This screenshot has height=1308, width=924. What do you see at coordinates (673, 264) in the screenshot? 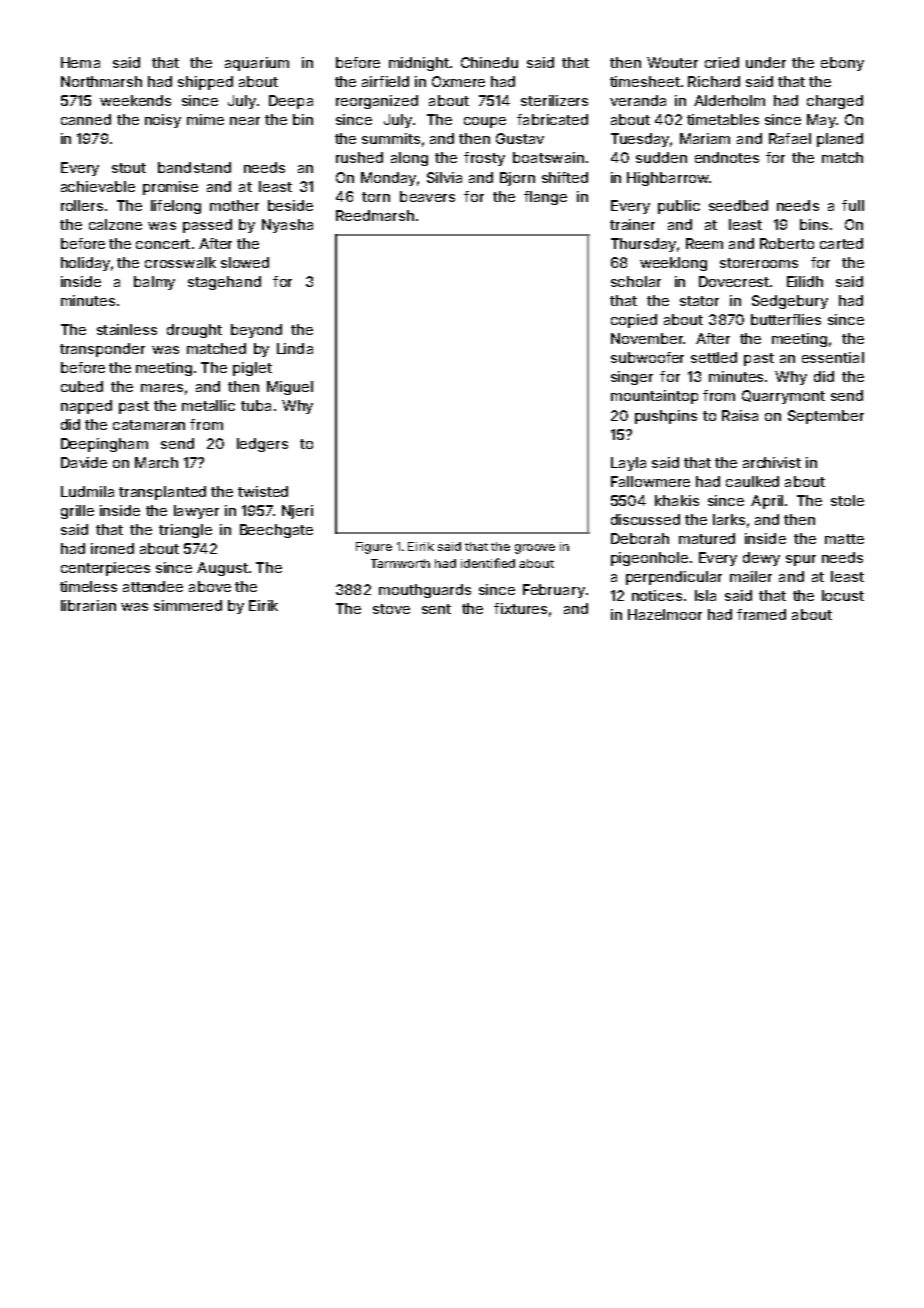
I see `weeklong` at bounding box center [673, 264].
